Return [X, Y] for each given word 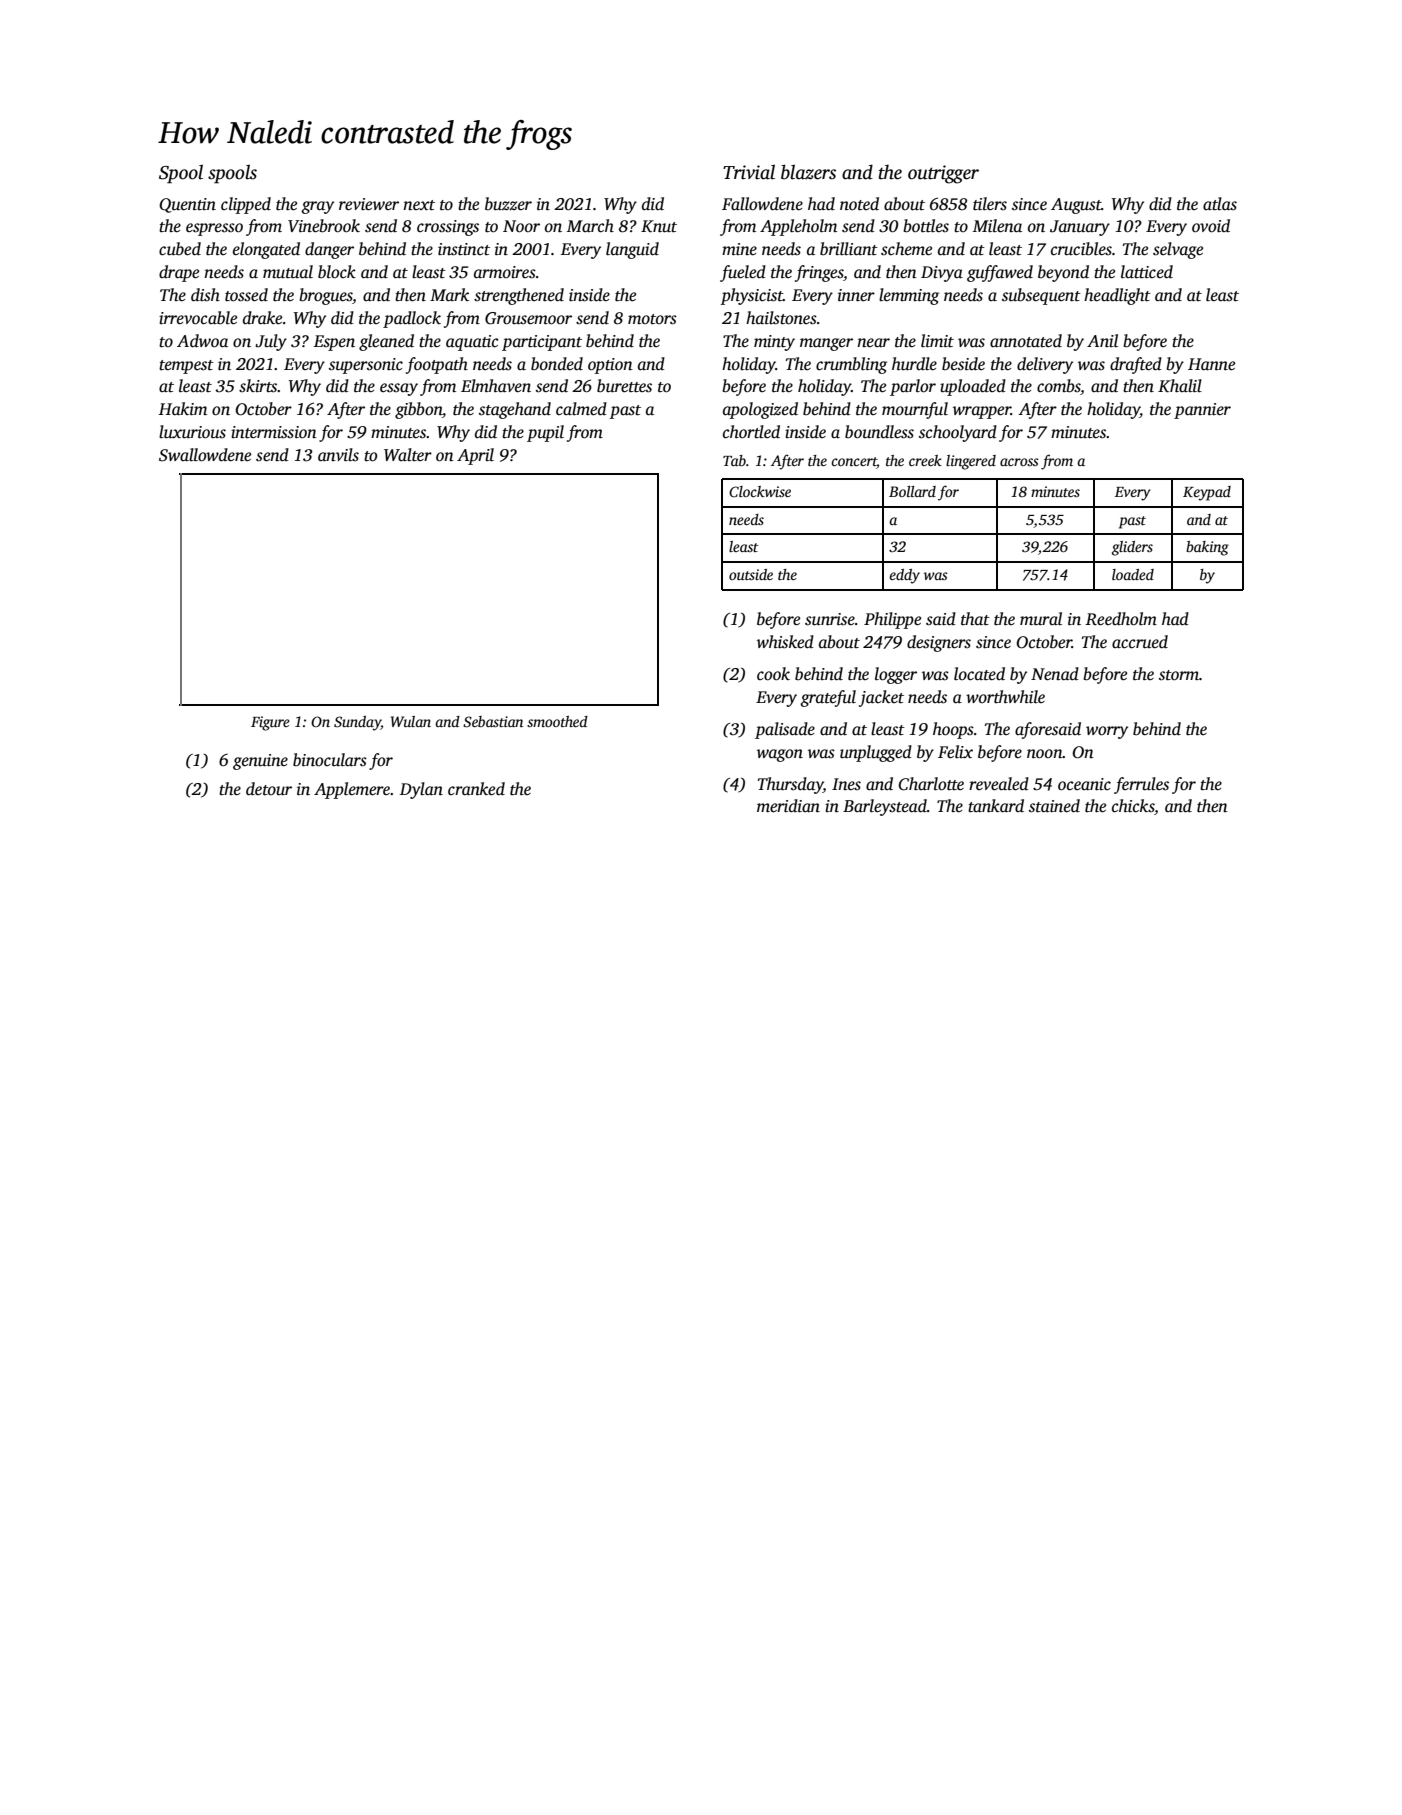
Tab [734, 460]
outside [751, 574]
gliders [1132, 548]
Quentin [187, 205]
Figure [270, 723]
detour [269, 789]
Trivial [749, 172]
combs [1059, 387]
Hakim [182, 408]
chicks [1133, 806]
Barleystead [885, 807]
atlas [1220, 204]
